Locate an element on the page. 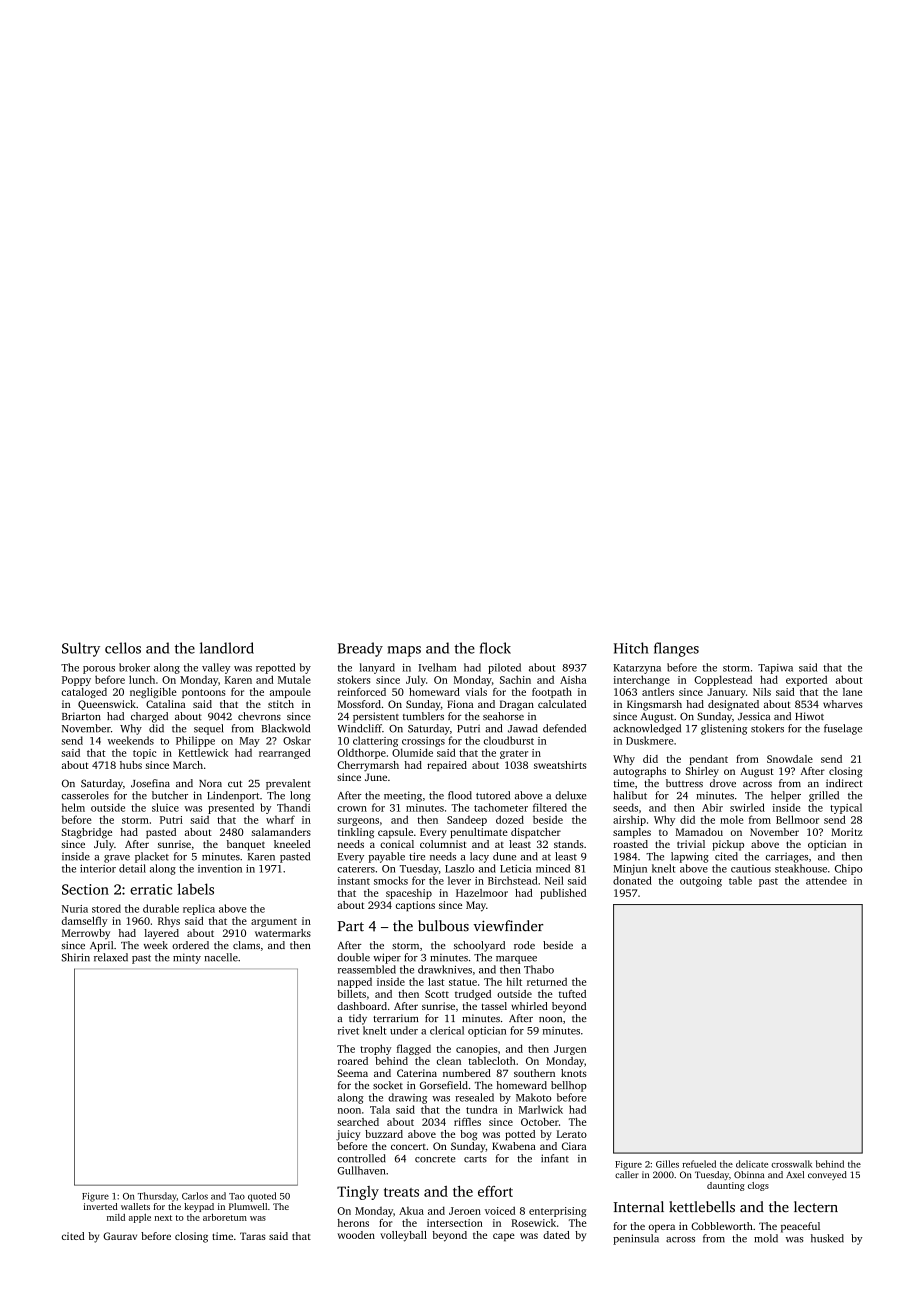 The width and height of the image is (924, 1308). banquet is located at coordinates (246, 845).
